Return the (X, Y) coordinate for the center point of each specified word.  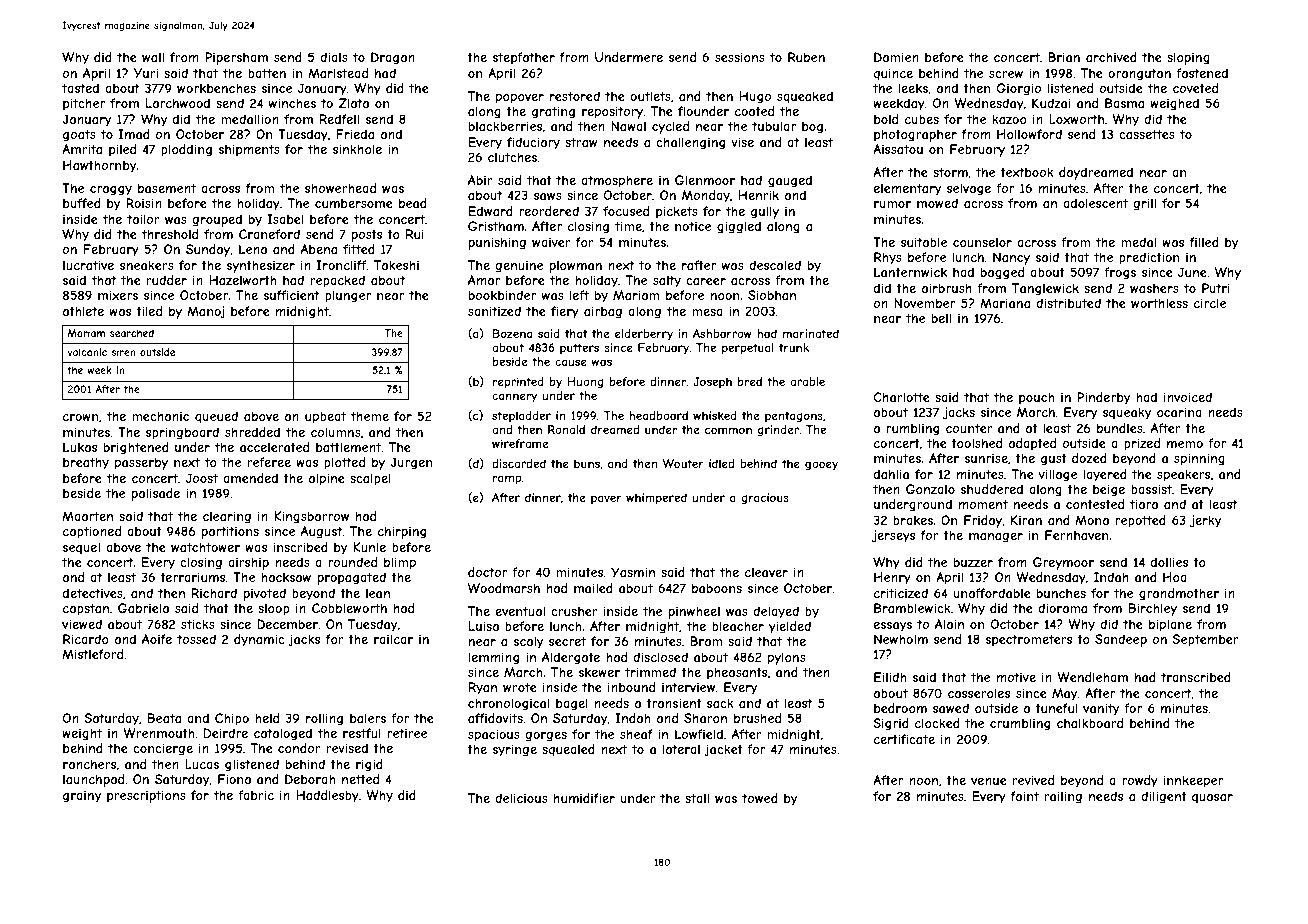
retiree (407, 733)
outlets (650, 96)
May (1064, 694)
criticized (901, 593)
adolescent (1095, 203)
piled (122, 150)
